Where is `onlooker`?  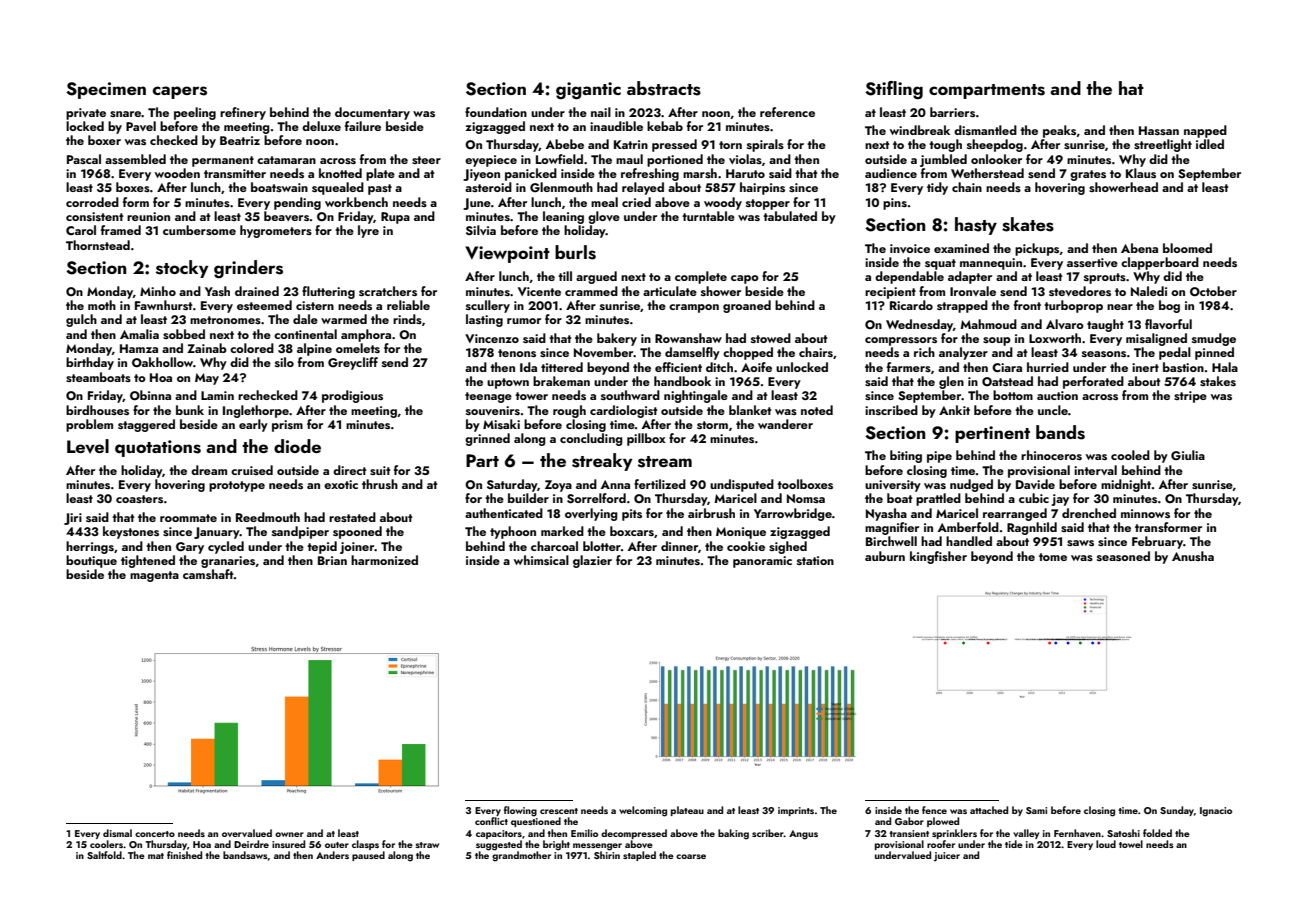 onlooker is located at coordinates (996, 159).
